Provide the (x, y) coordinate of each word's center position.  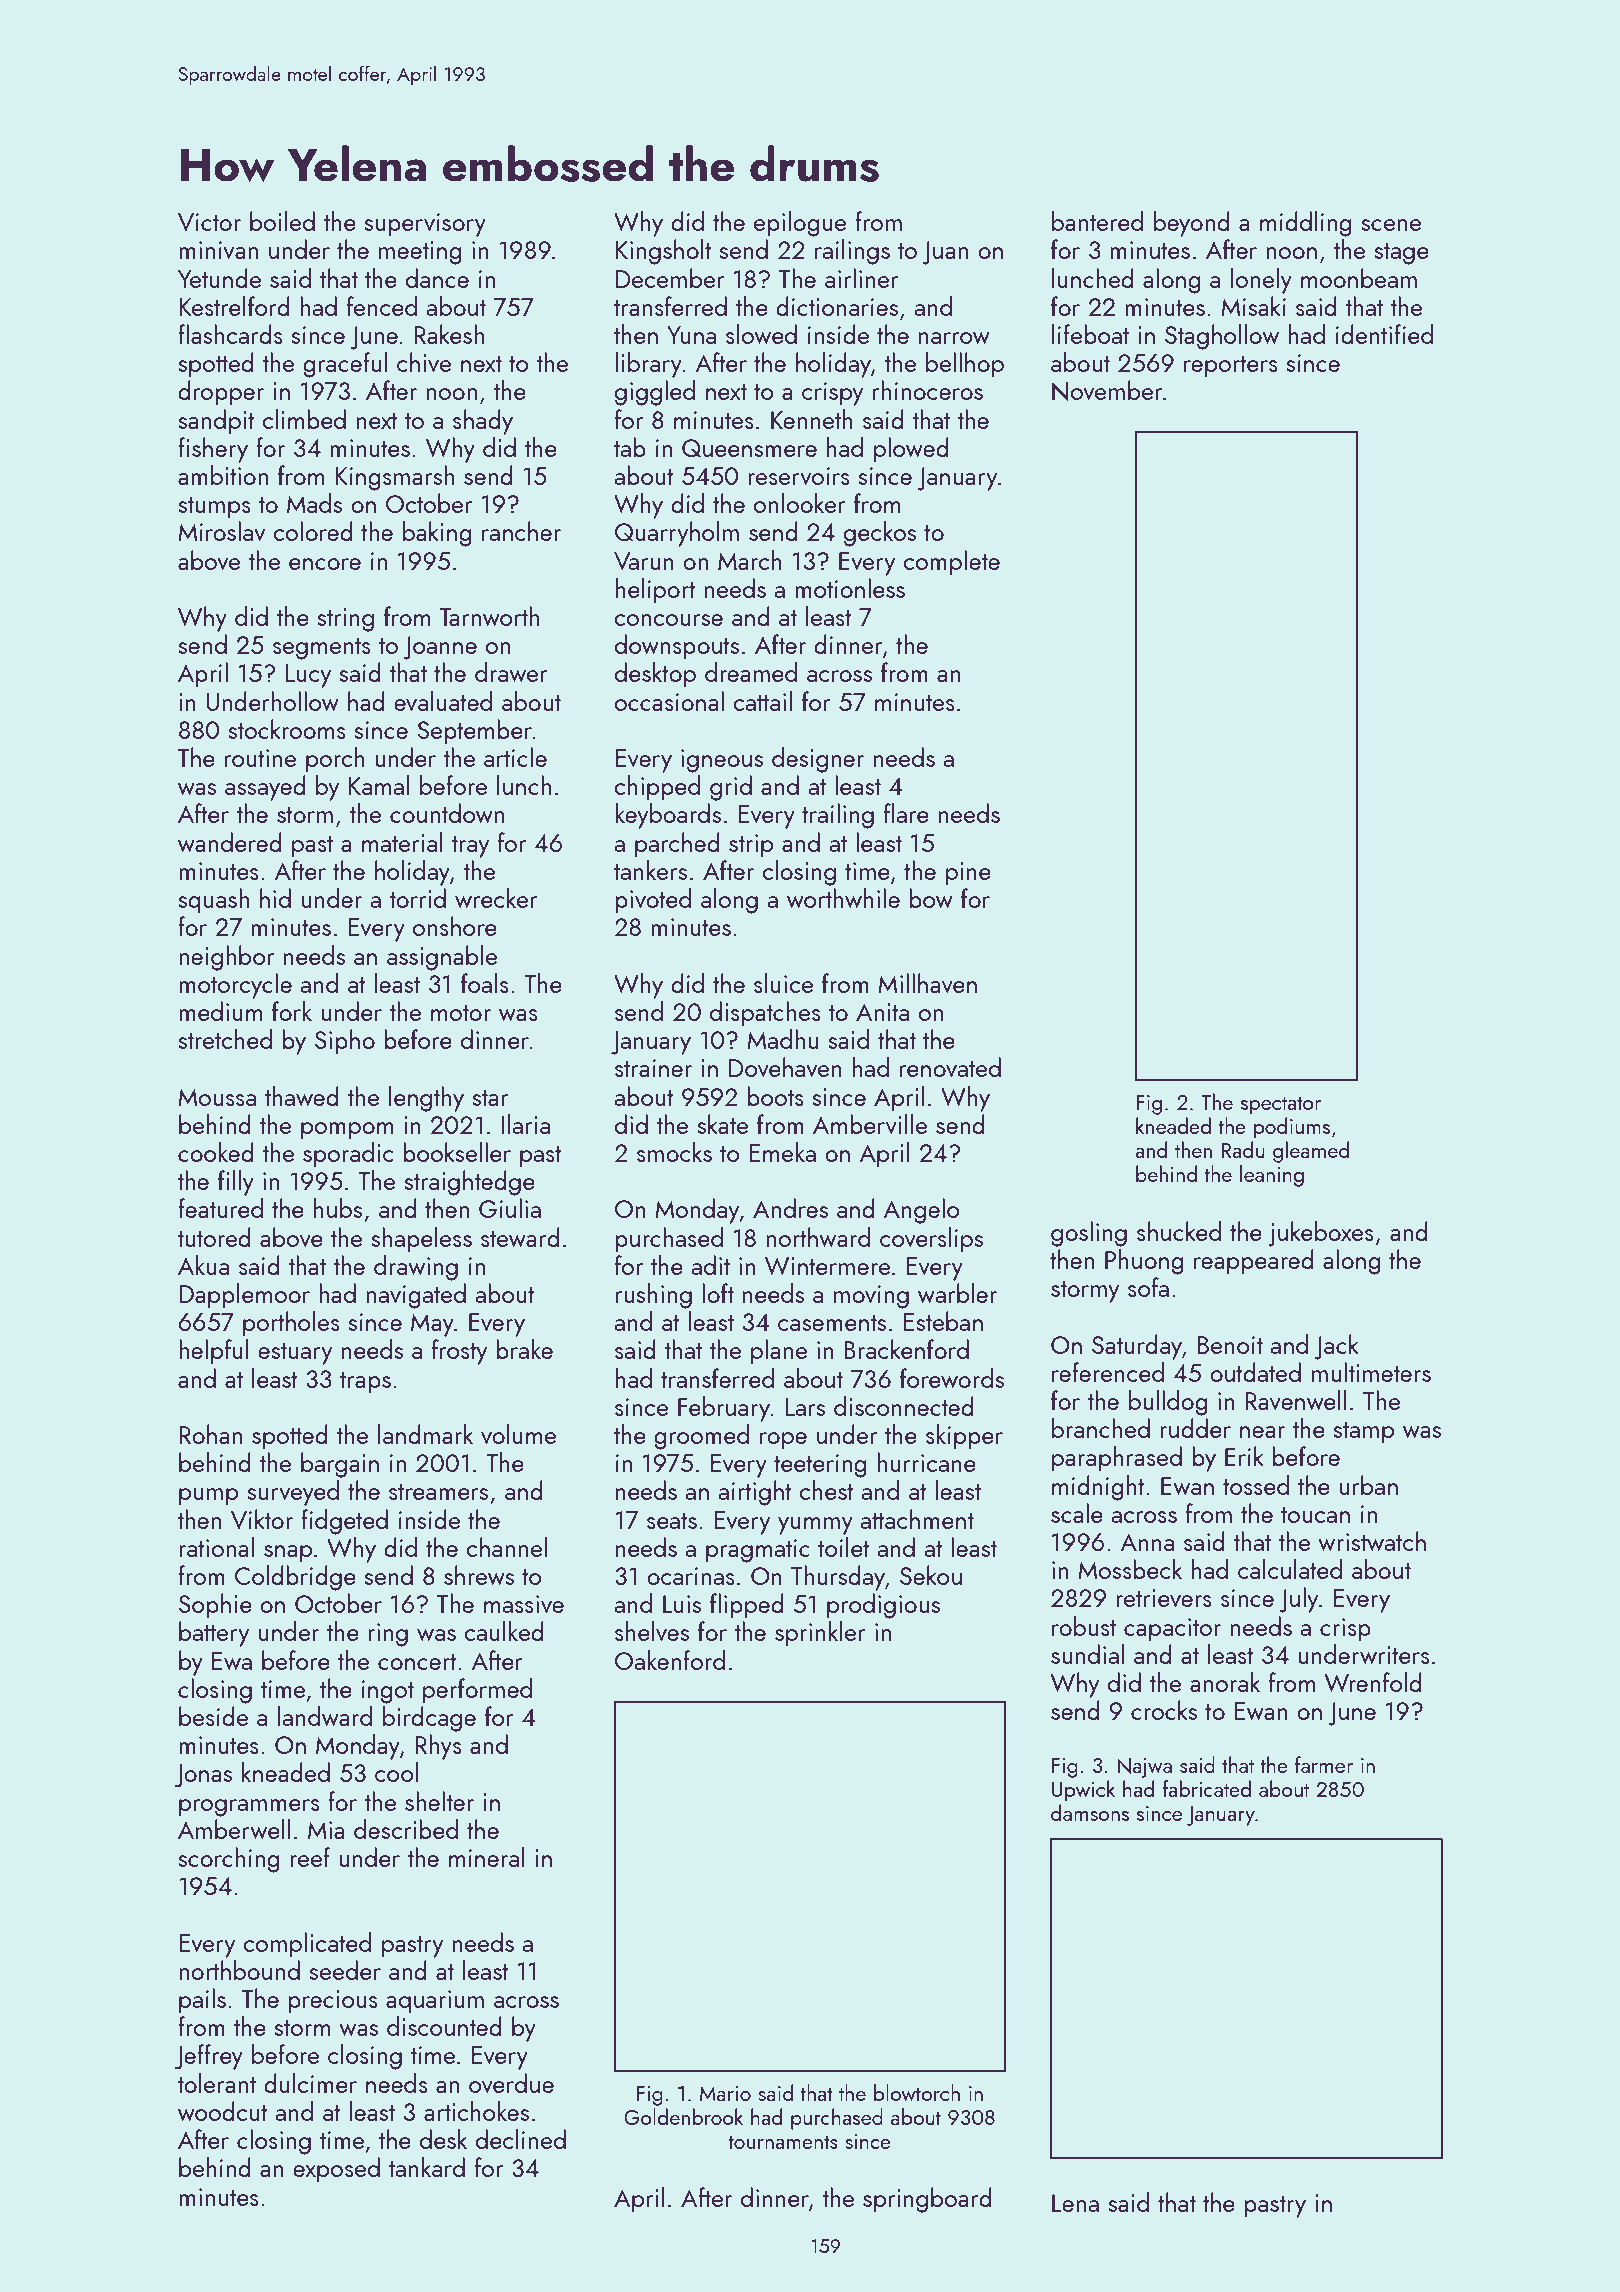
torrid (417, 898)
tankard (427, 2167)
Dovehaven (785, 1067)
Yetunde (219, 278)
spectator (1281, 1105)
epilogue (800, 224)
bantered (1097, 221)
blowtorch (917, 2092)
